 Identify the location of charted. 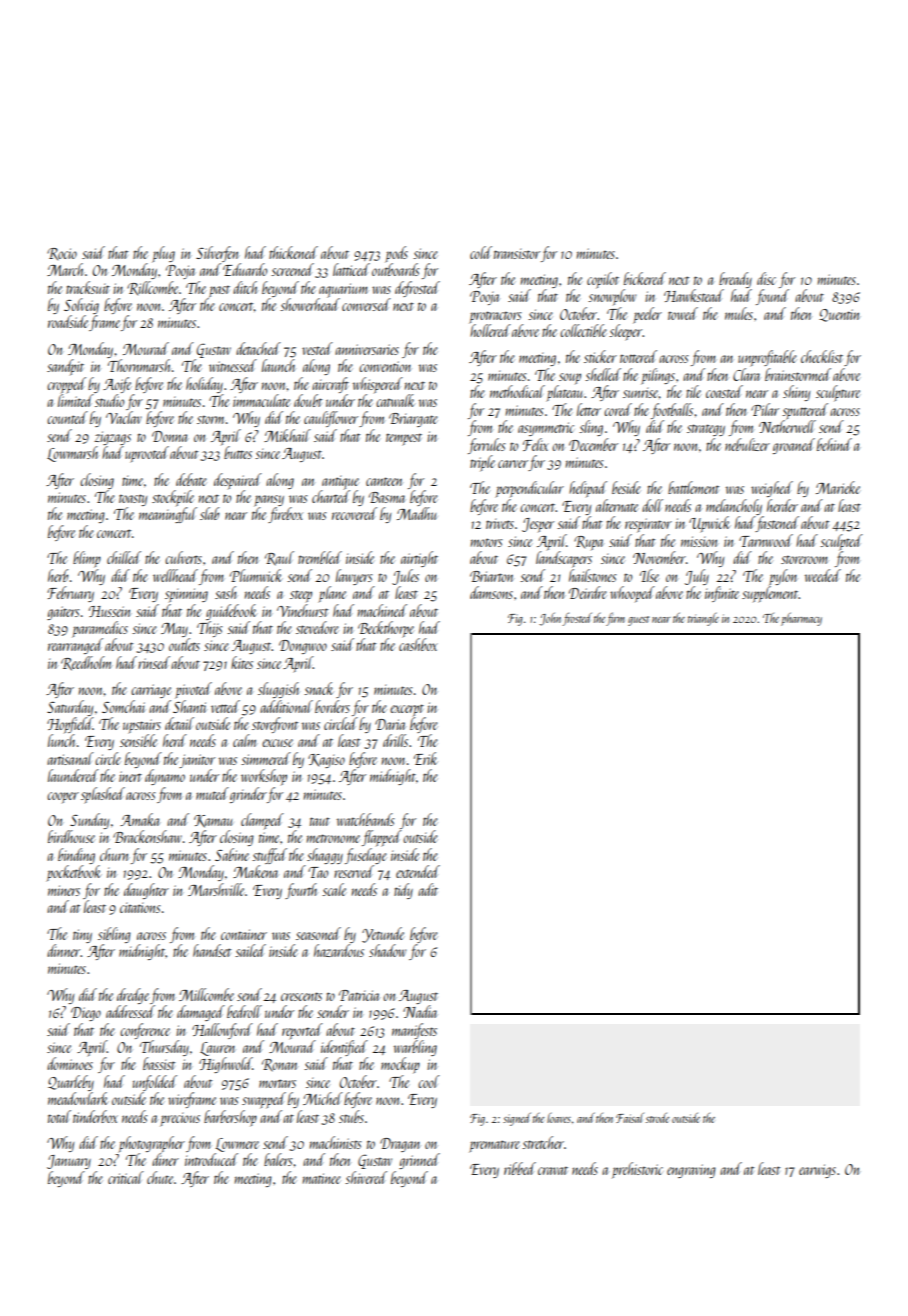
(331, 496).
